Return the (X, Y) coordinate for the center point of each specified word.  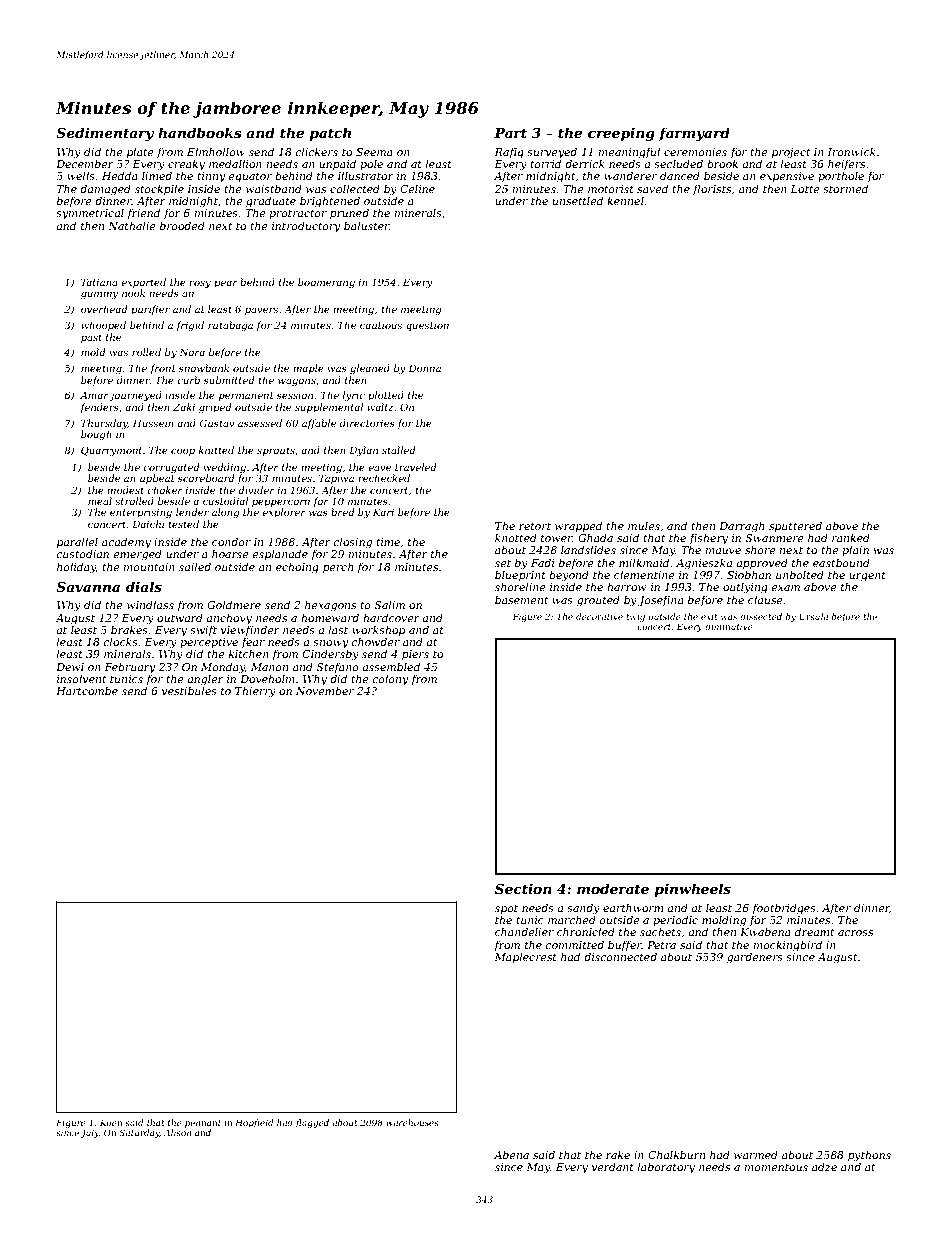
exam (785, 588)
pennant (203, 1124)
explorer (284, 513)
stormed (845, 188)
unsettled (578, 200)
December (85, 163)
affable (319, 424)
